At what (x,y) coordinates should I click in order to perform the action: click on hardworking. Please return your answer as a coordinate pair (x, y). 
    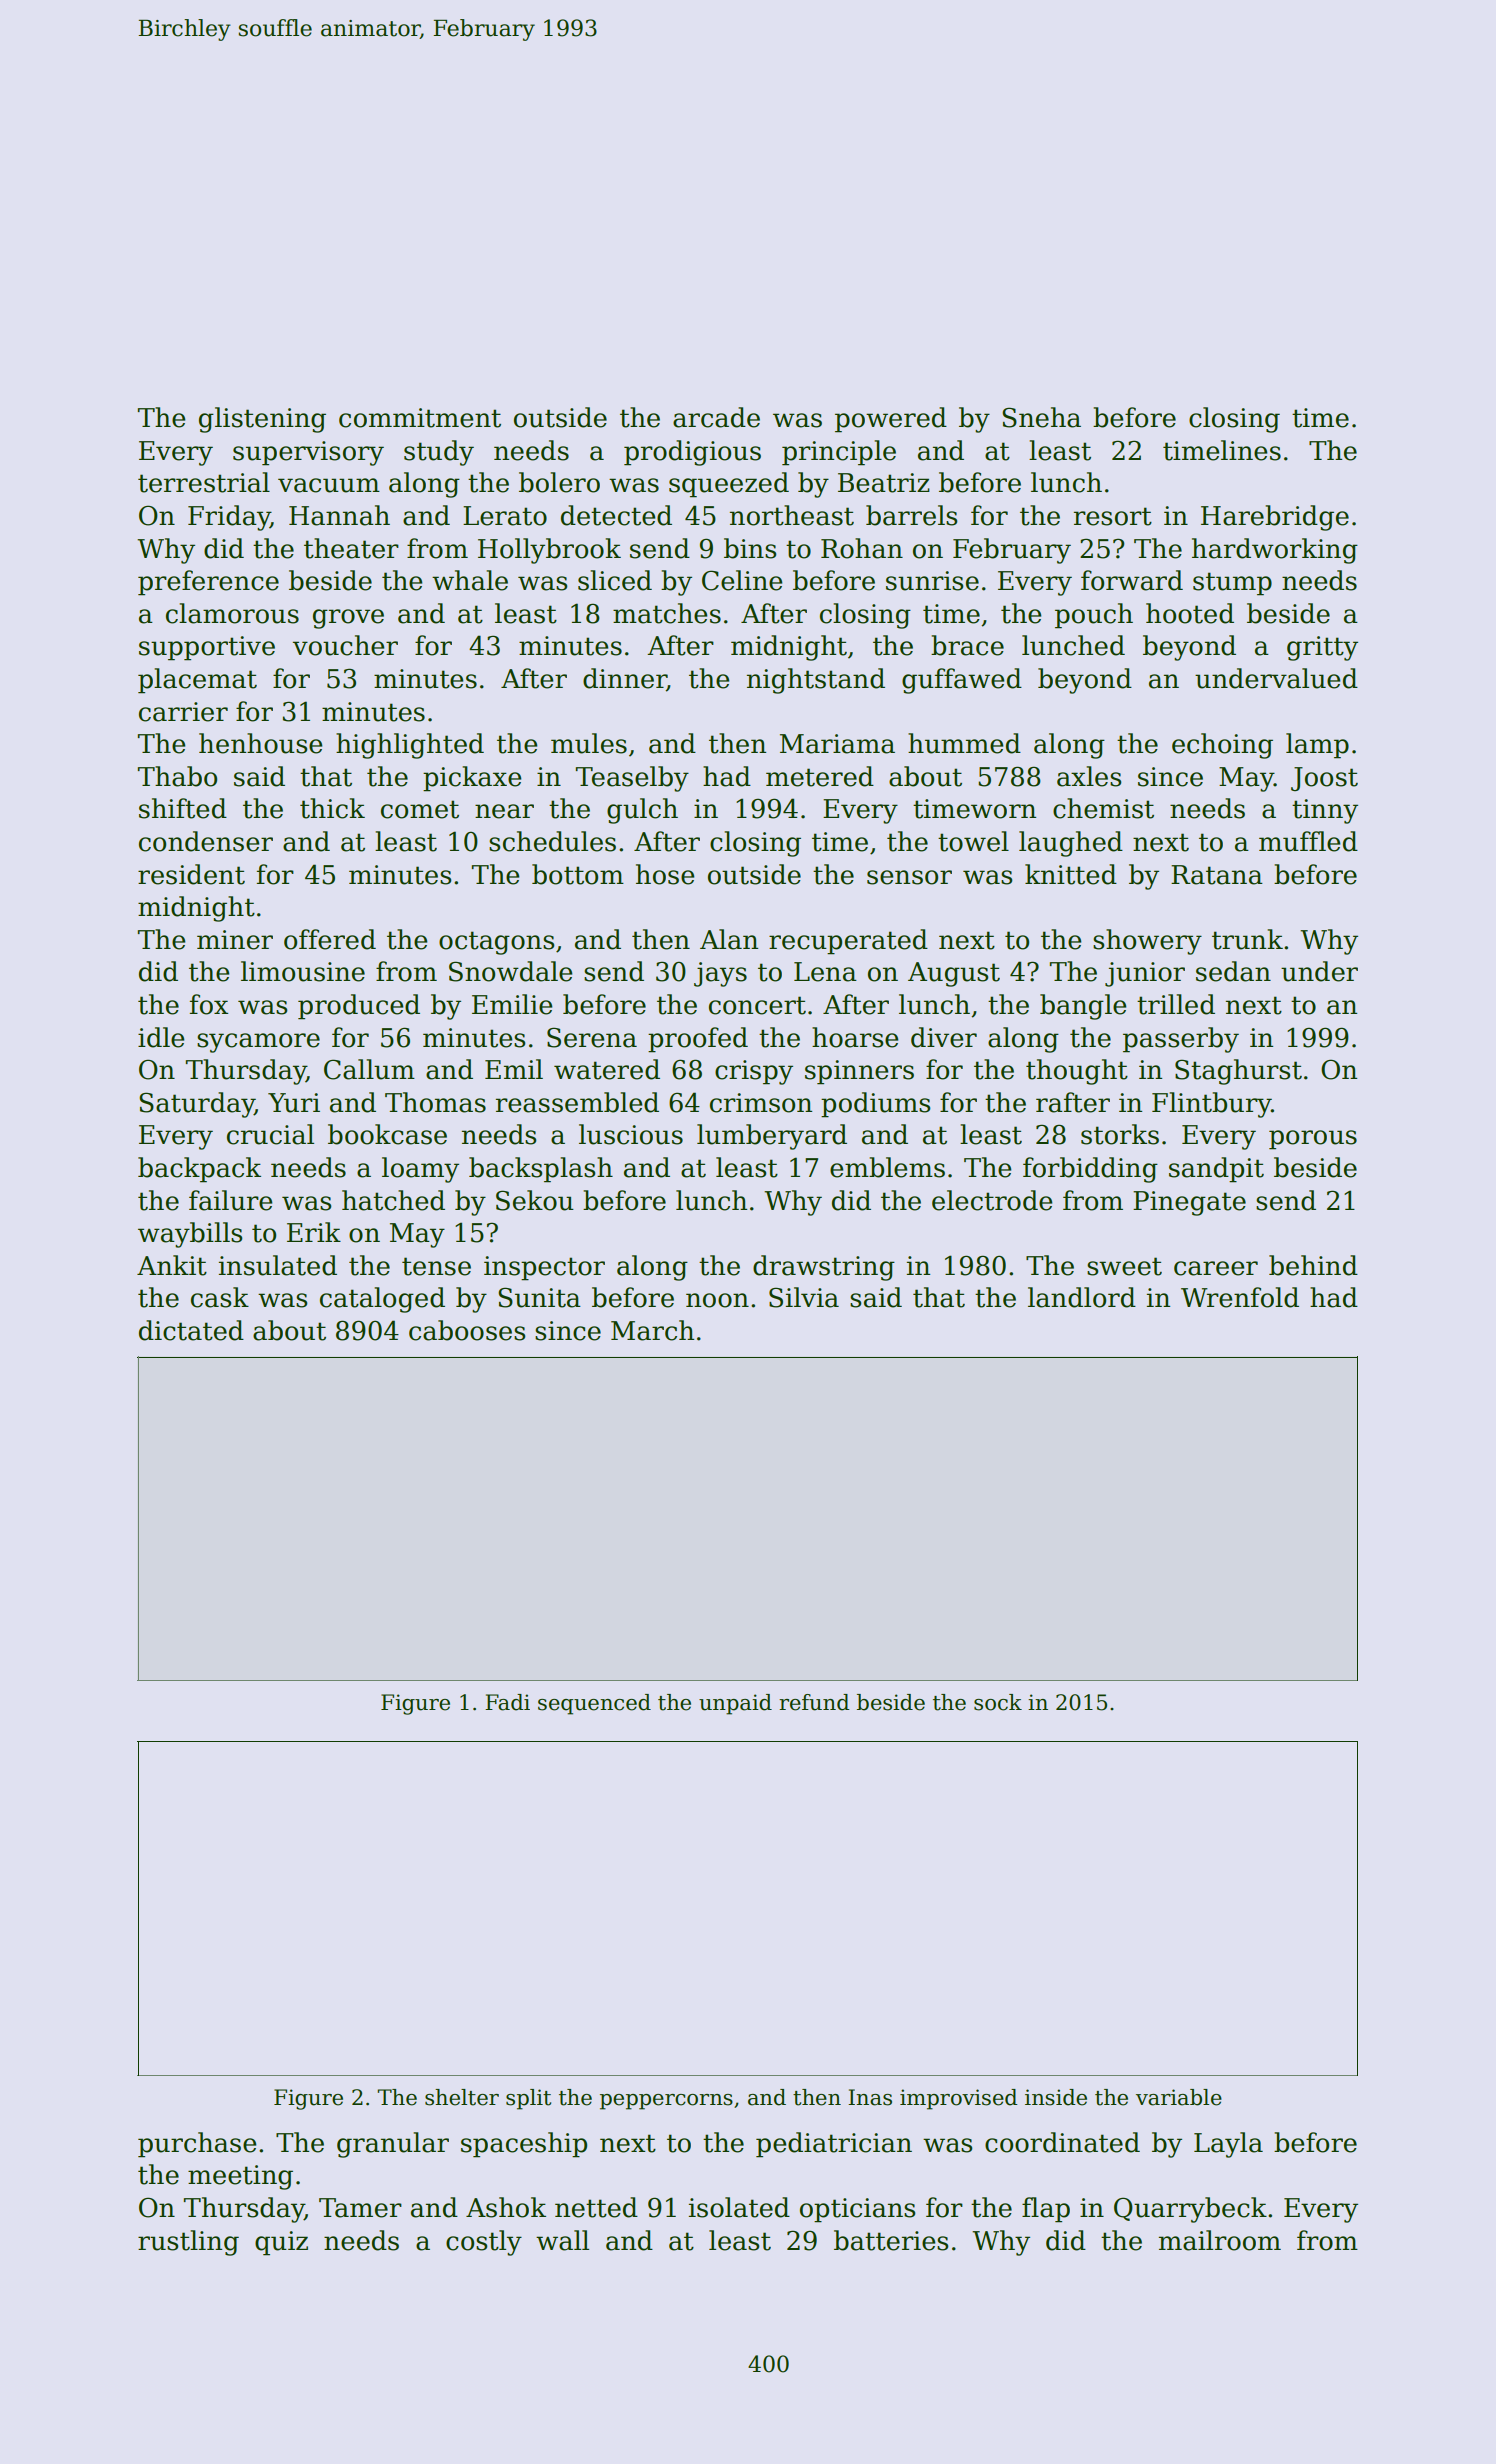
    Looking at the image, I should click on (1275, 551).
